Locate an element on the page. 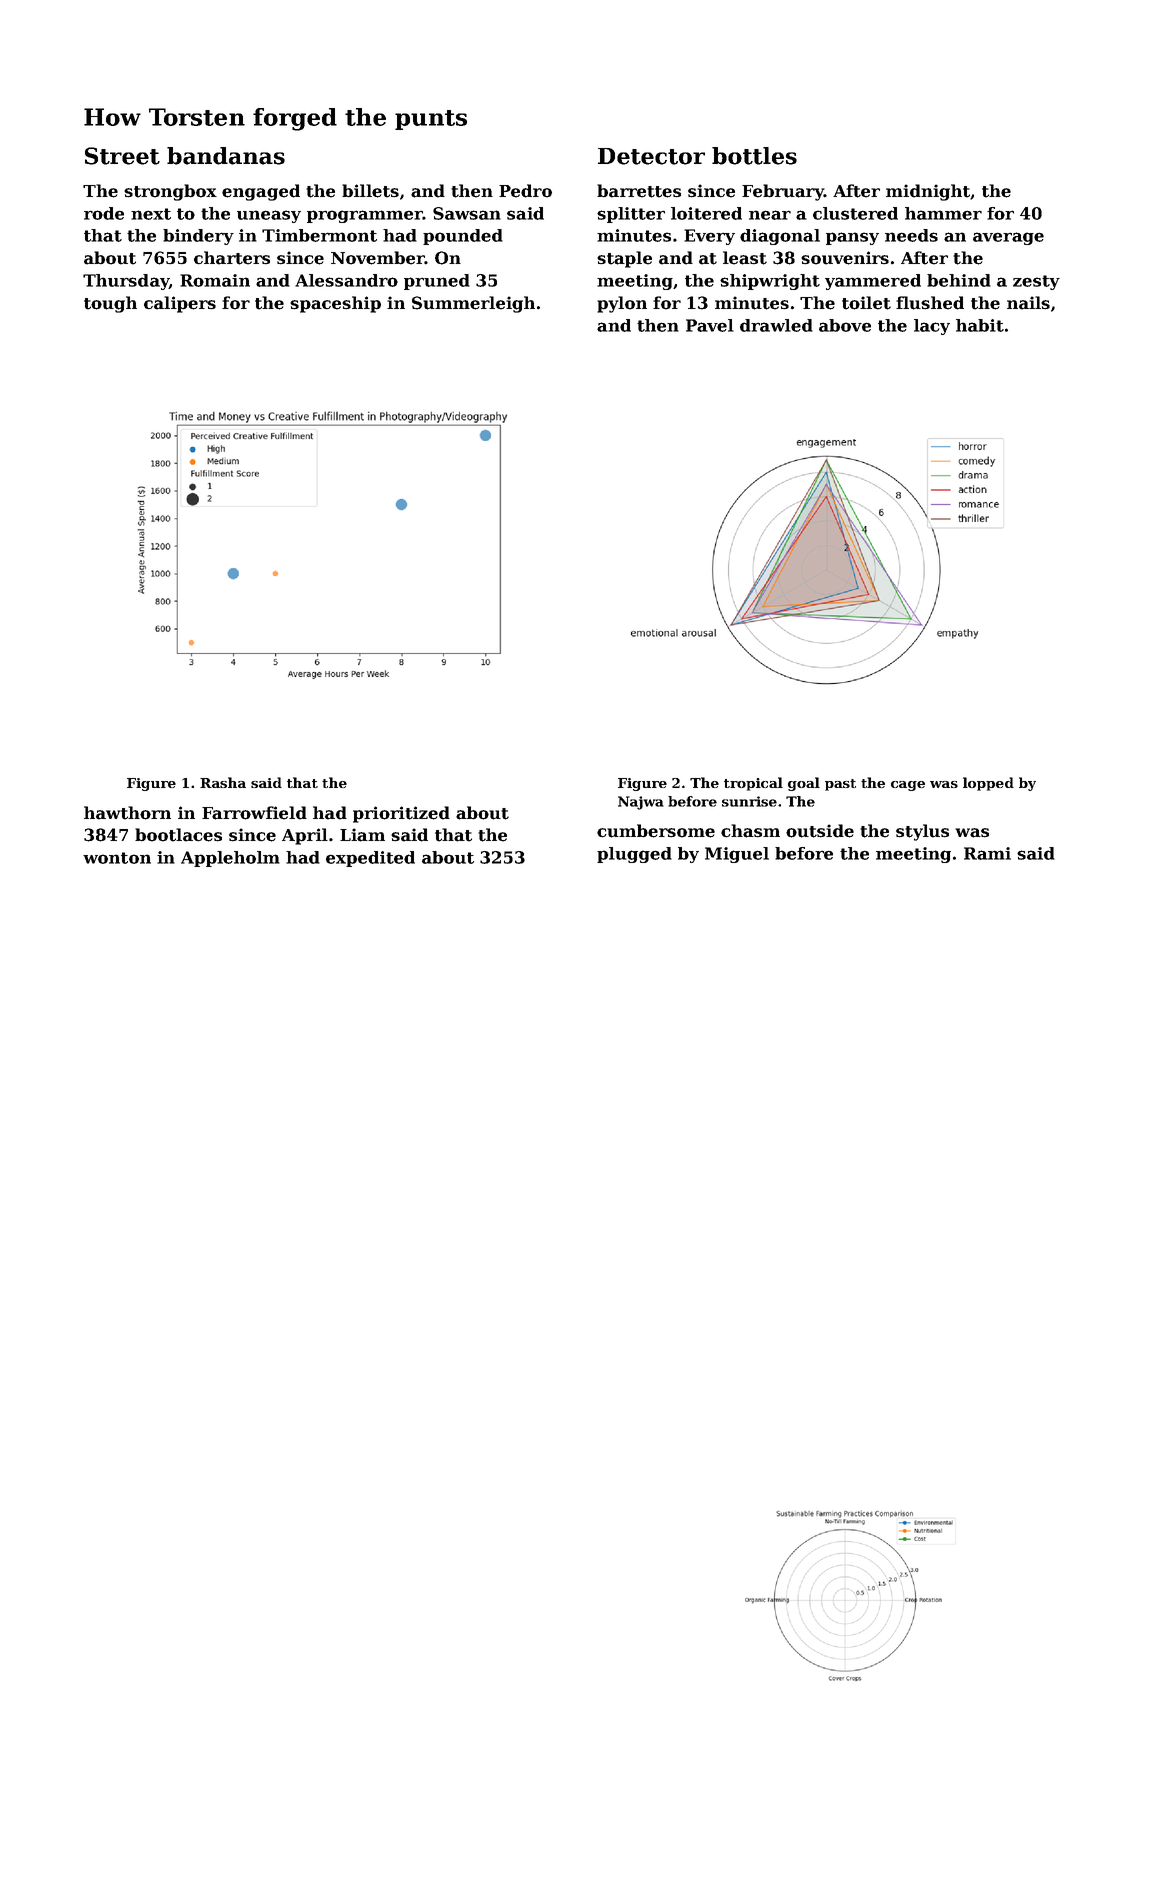  goal is located at coordinates (804, 784).
